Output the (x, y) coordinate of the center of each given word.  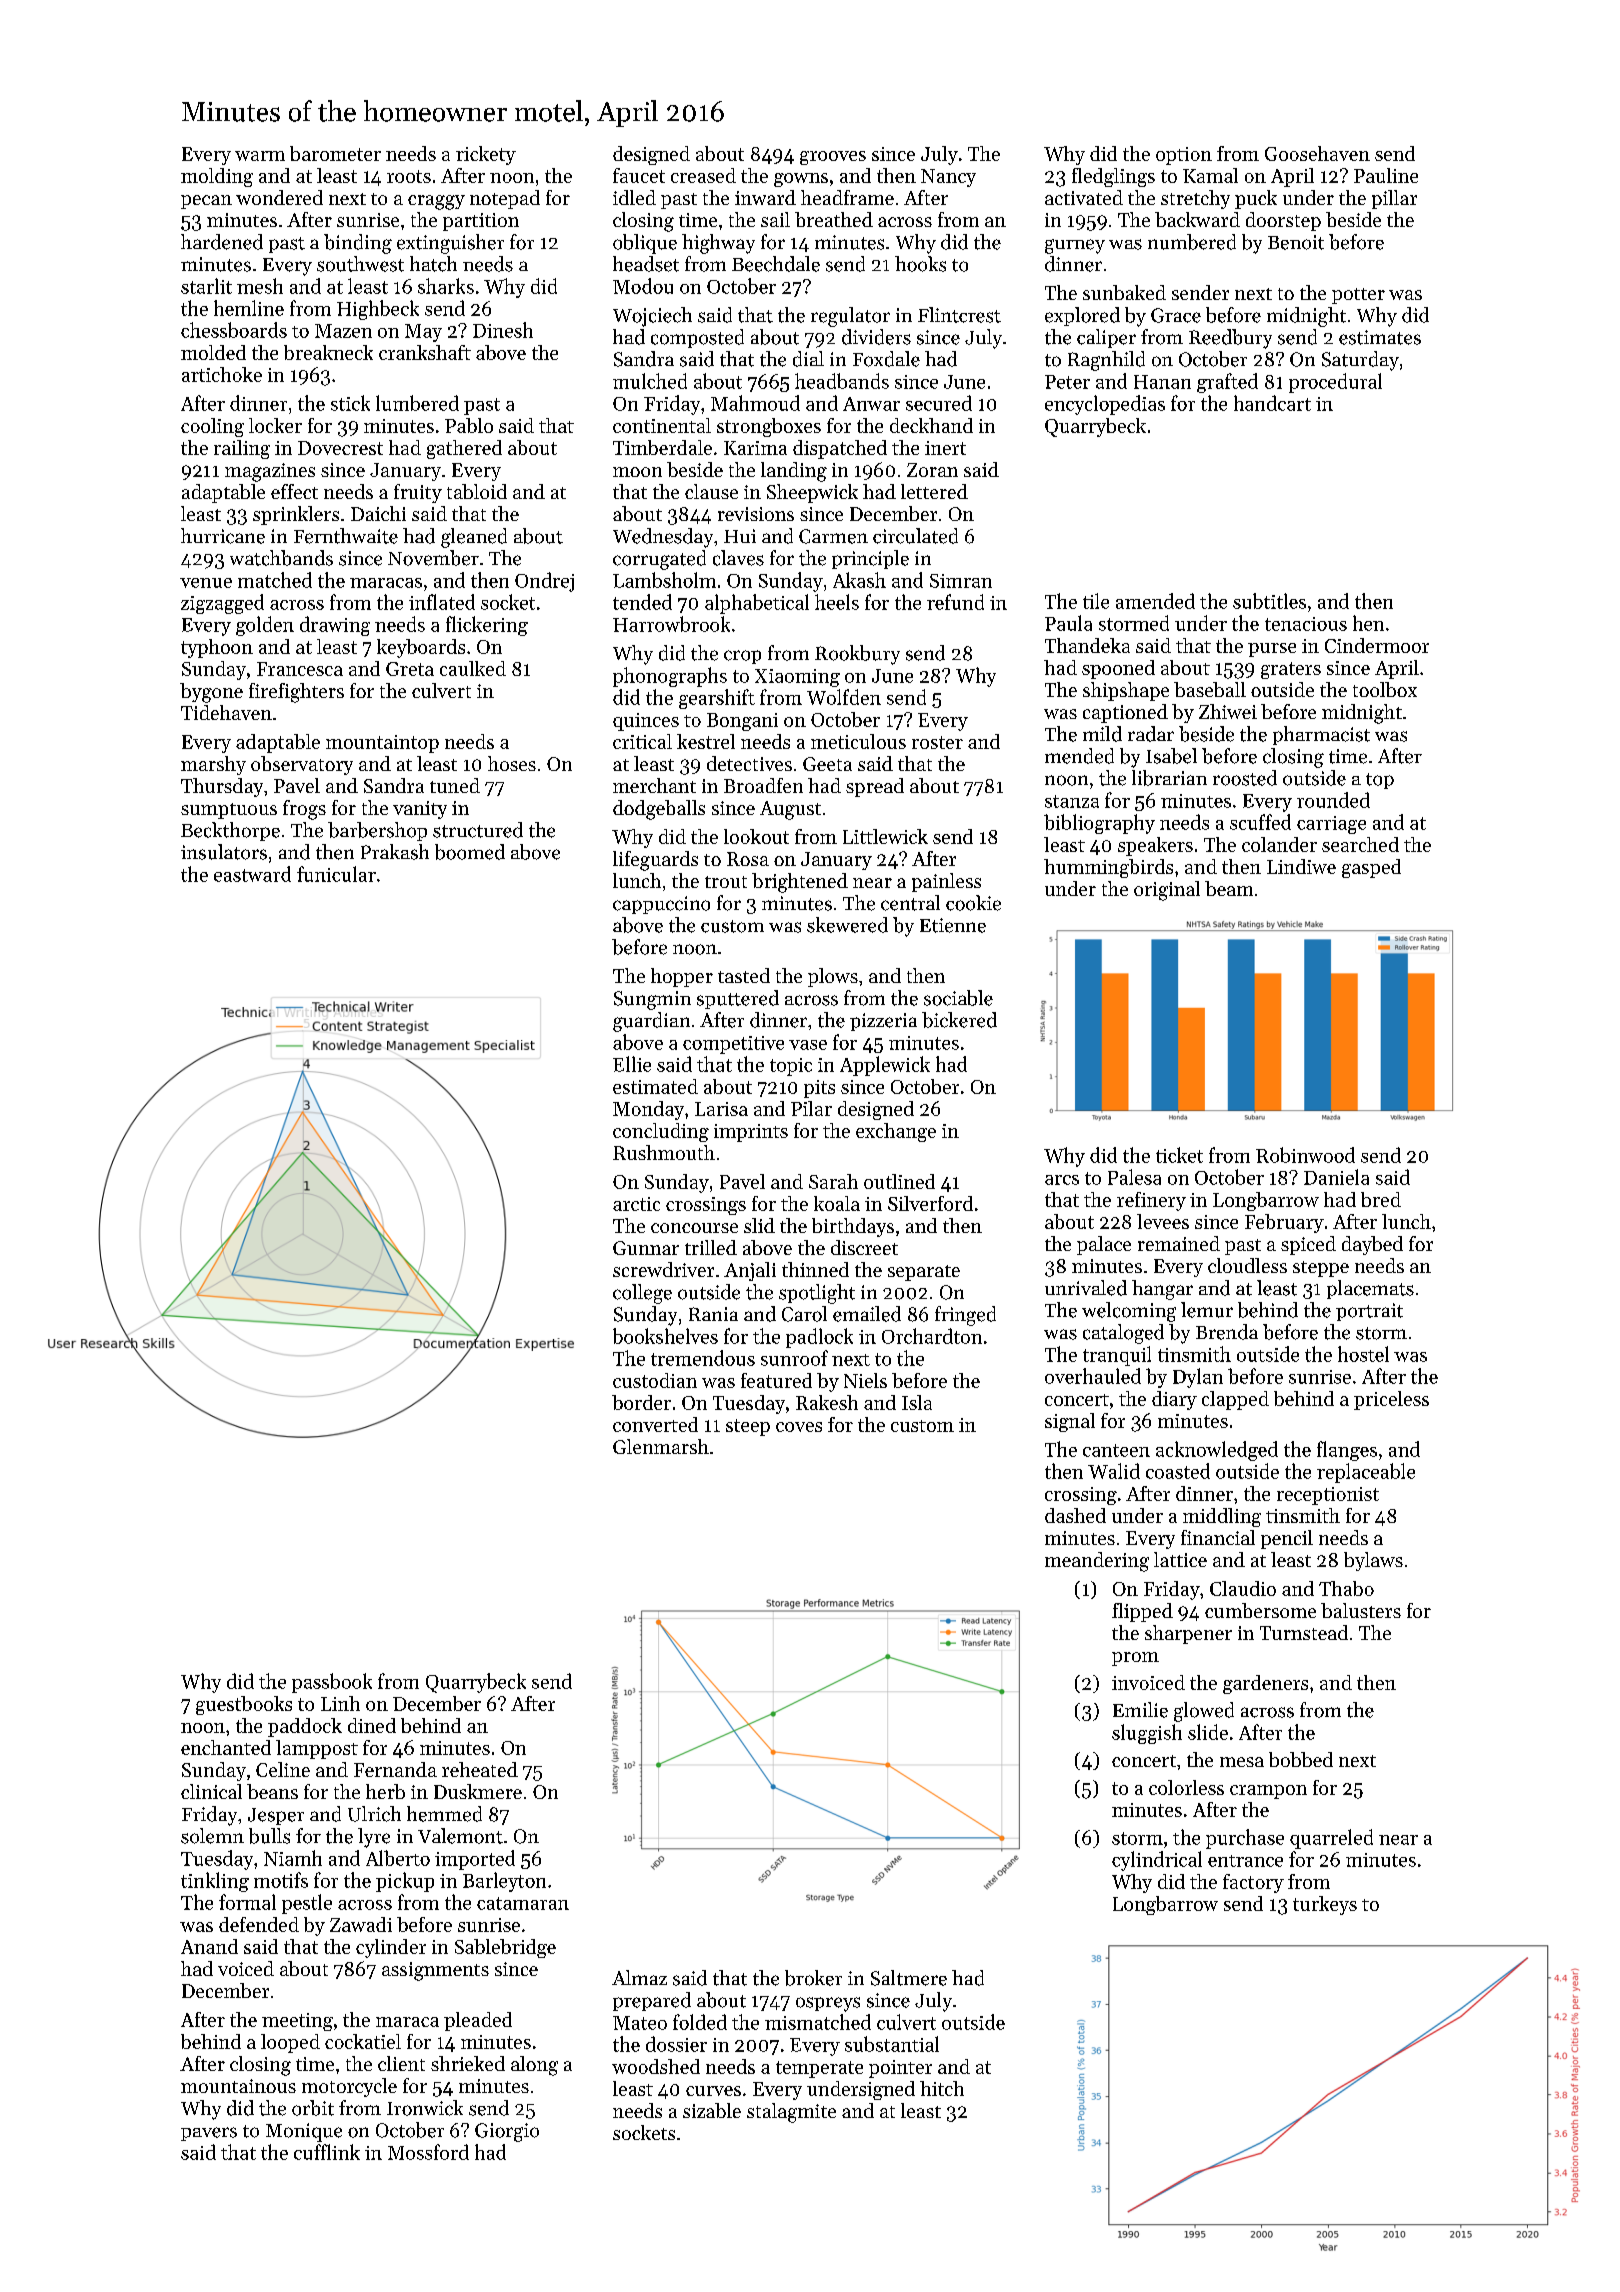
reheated (480, 1769)
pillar (1394, 199)
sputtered (738, 999)
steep (748, 1427)
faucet (639, 175)
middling (1222, 1517)
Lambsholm (664, 580)
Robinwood (1305, 1155)
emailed (867, 1314)
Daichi (378, 513)
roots (409, 176)
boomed (470, 852)
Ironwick (425, 2108)
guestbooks (244, 1705)
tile (1096, 601)
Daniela (1336, 1177)
